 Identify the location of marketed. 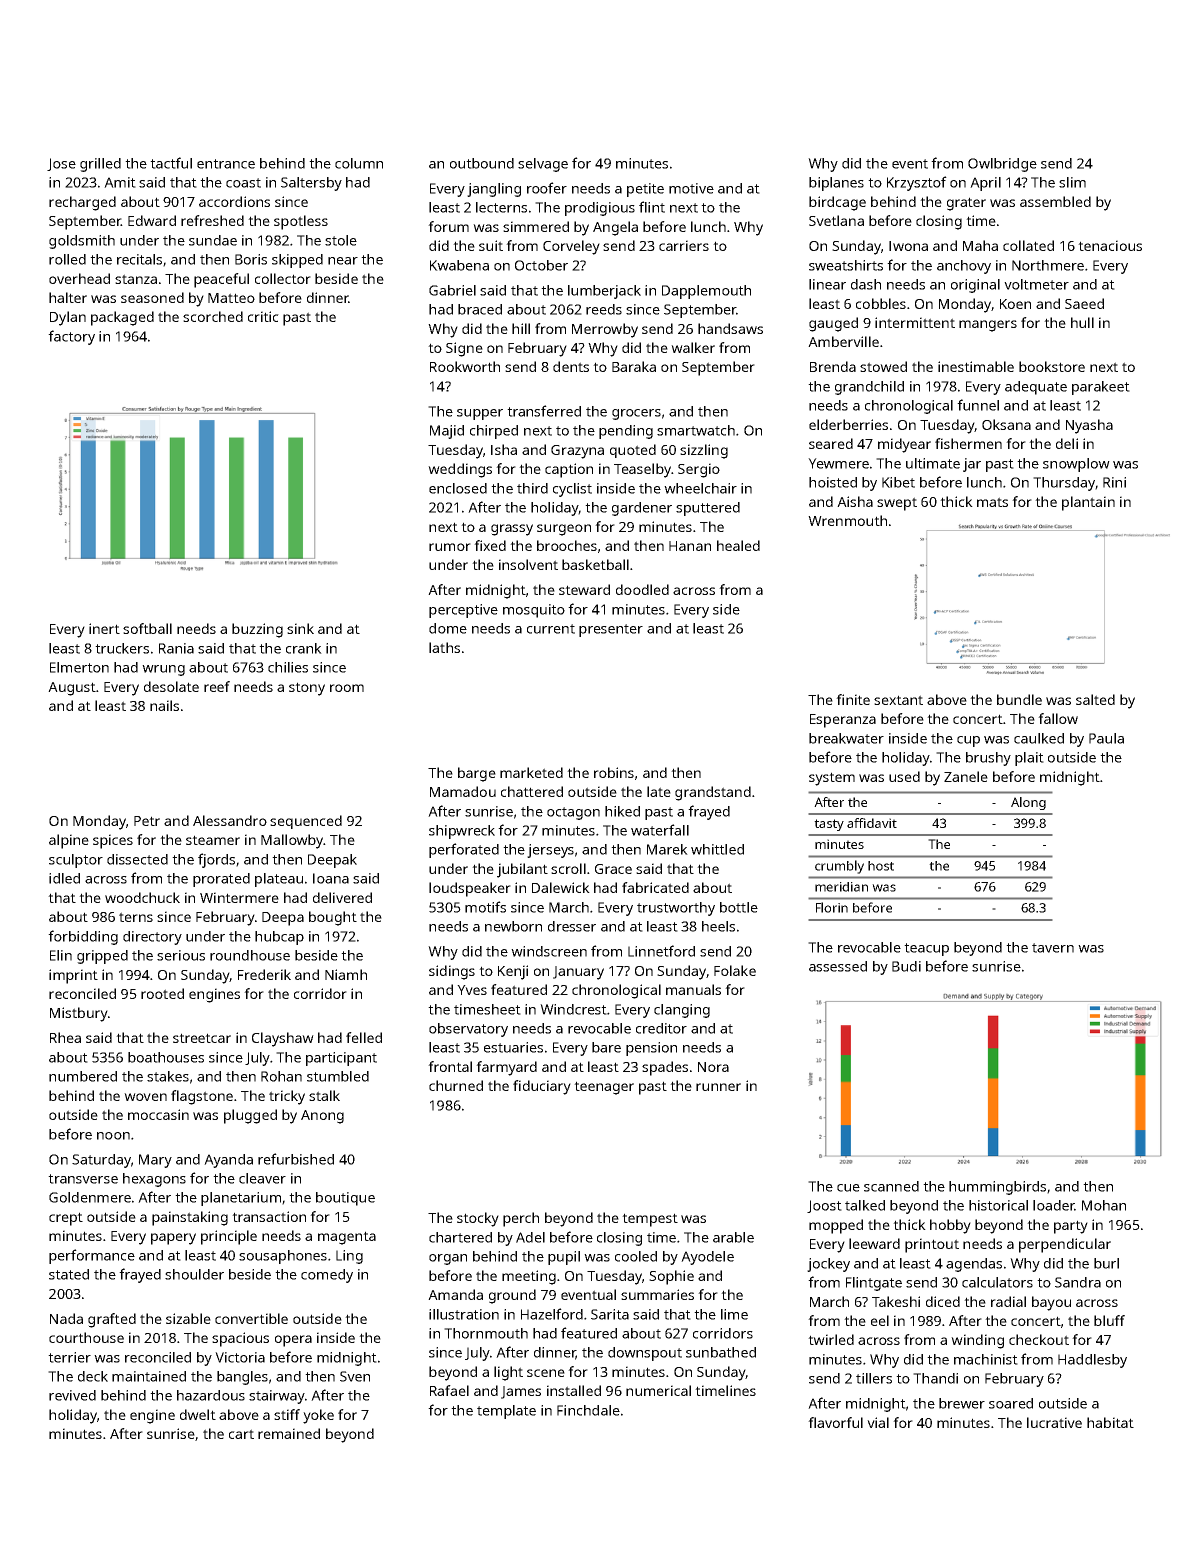
(531, 772).
